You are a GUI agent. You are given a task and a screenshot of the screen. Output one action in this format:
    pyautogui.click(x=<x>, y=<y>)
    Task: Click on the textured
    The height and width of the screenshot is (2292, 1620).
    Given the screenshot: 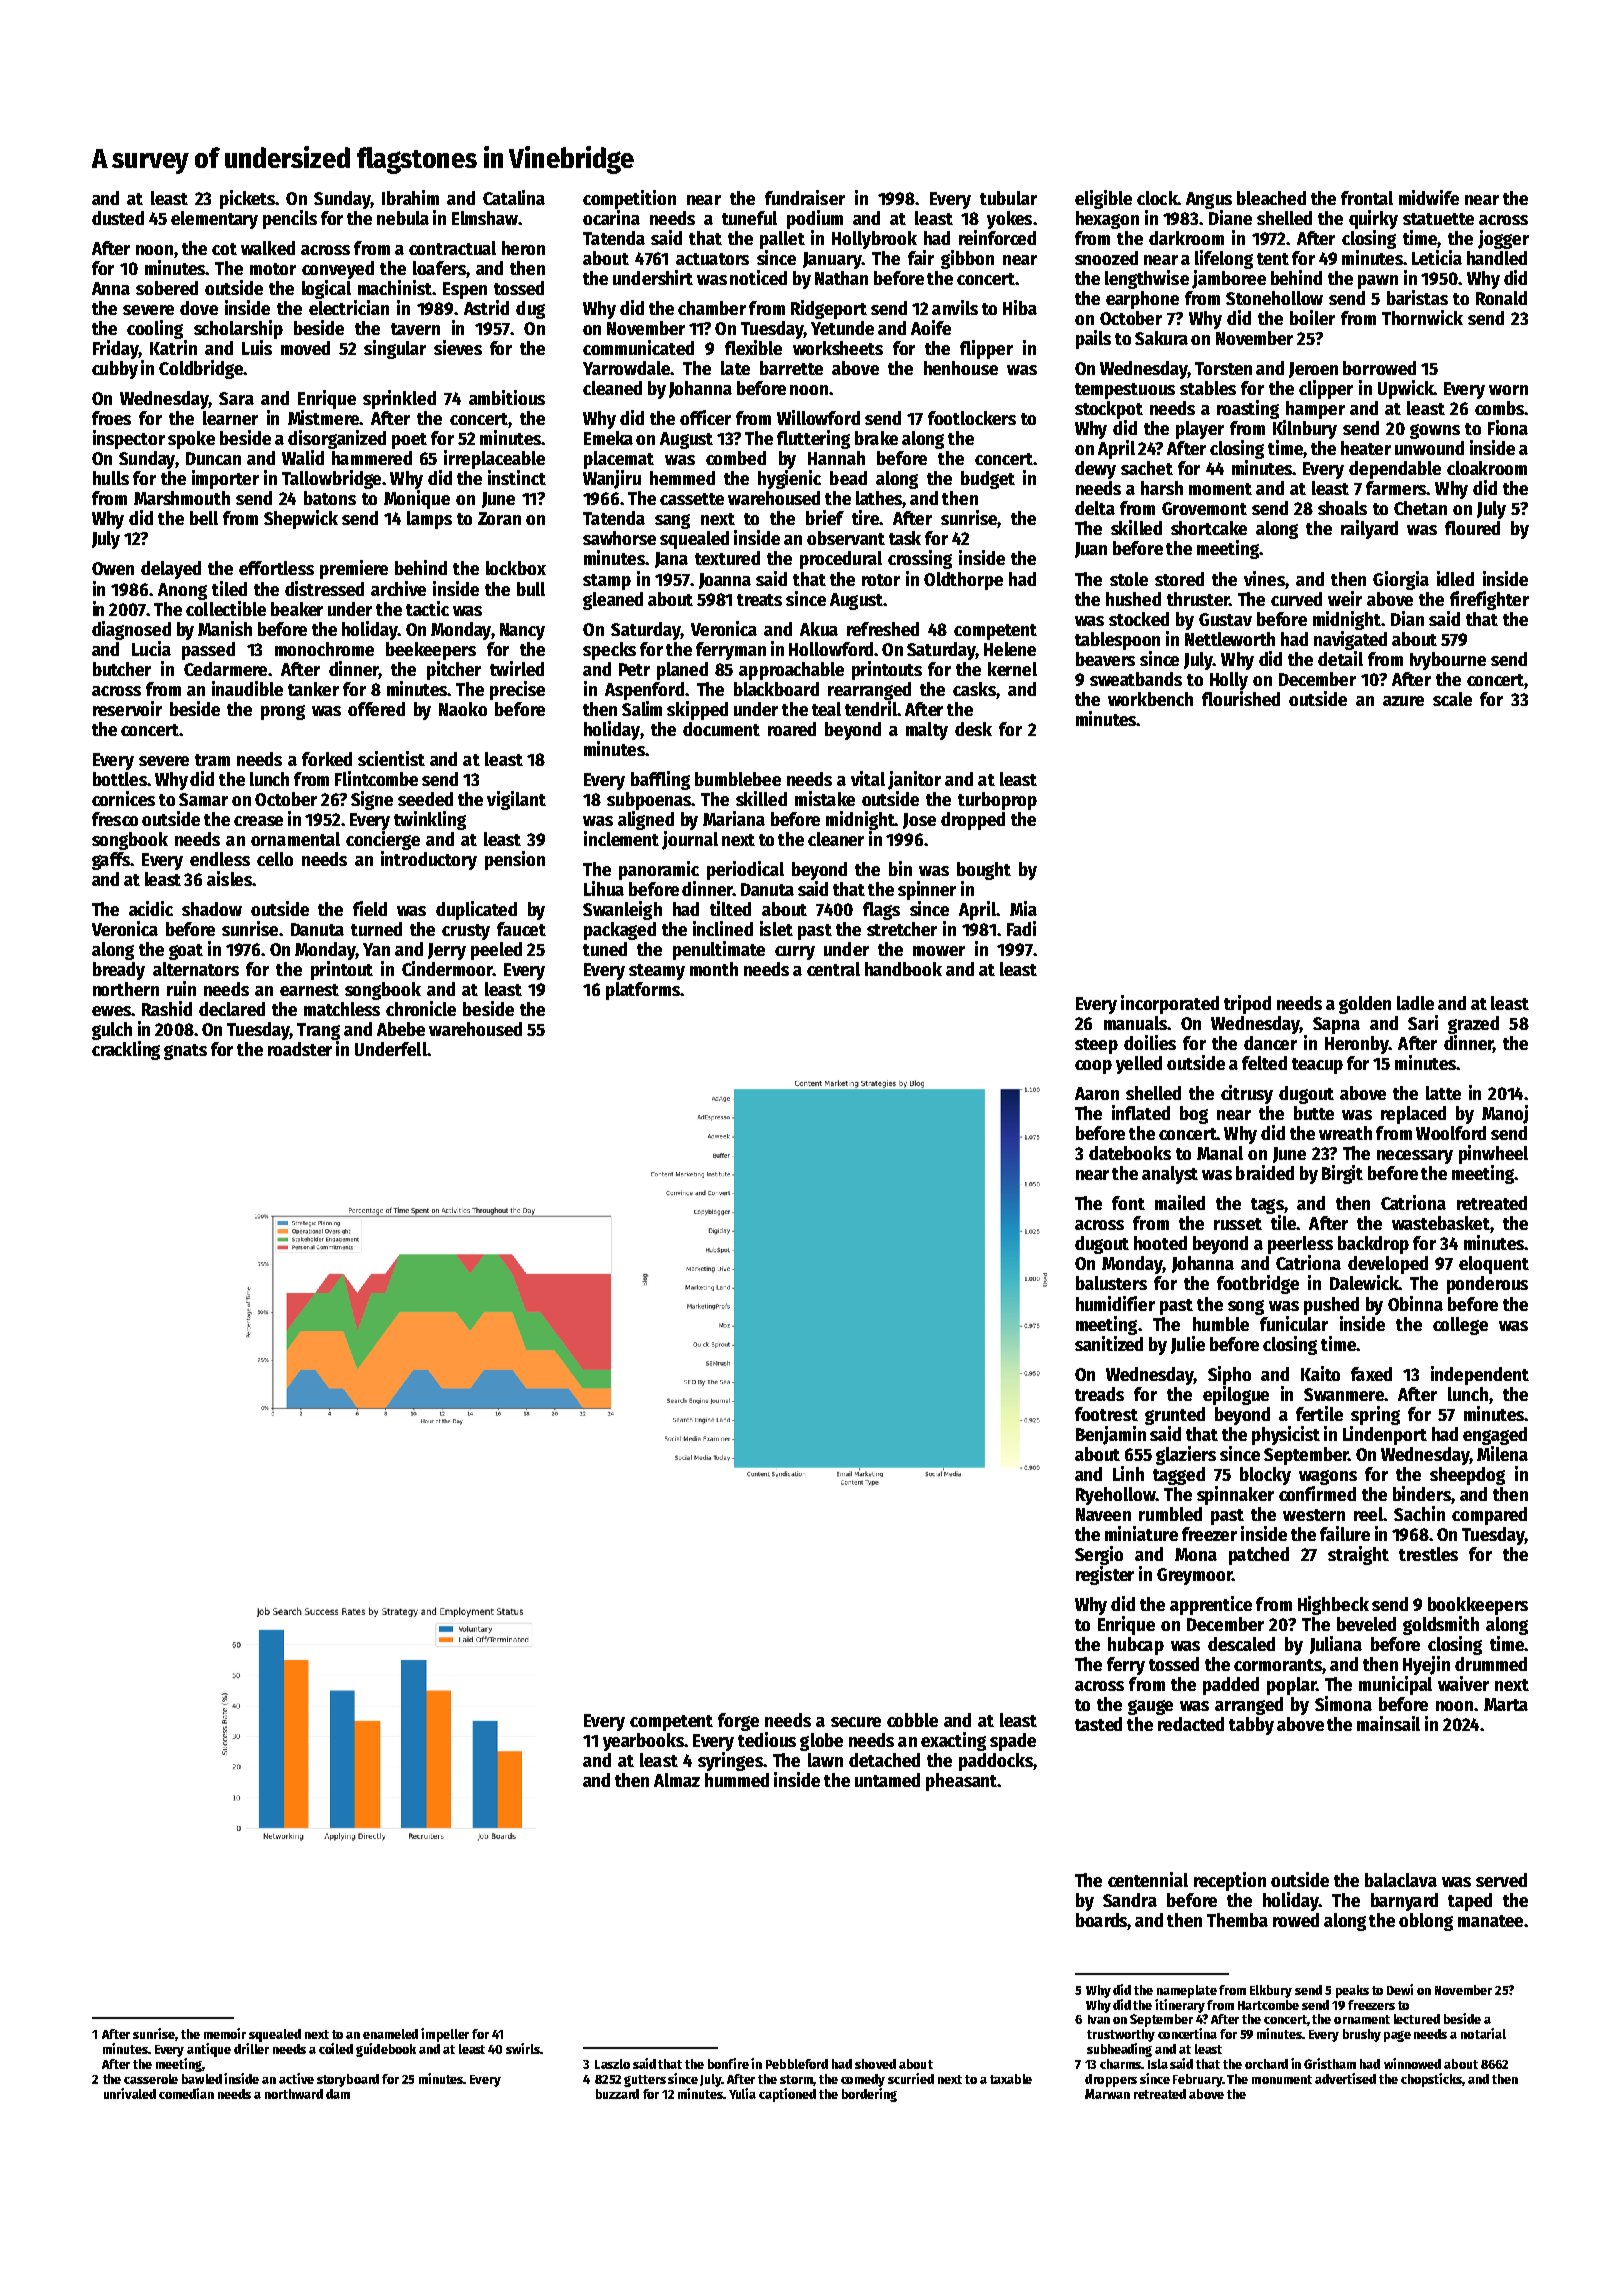 What is the action you would take?
    pyautogui.click(x=727, y=558)
